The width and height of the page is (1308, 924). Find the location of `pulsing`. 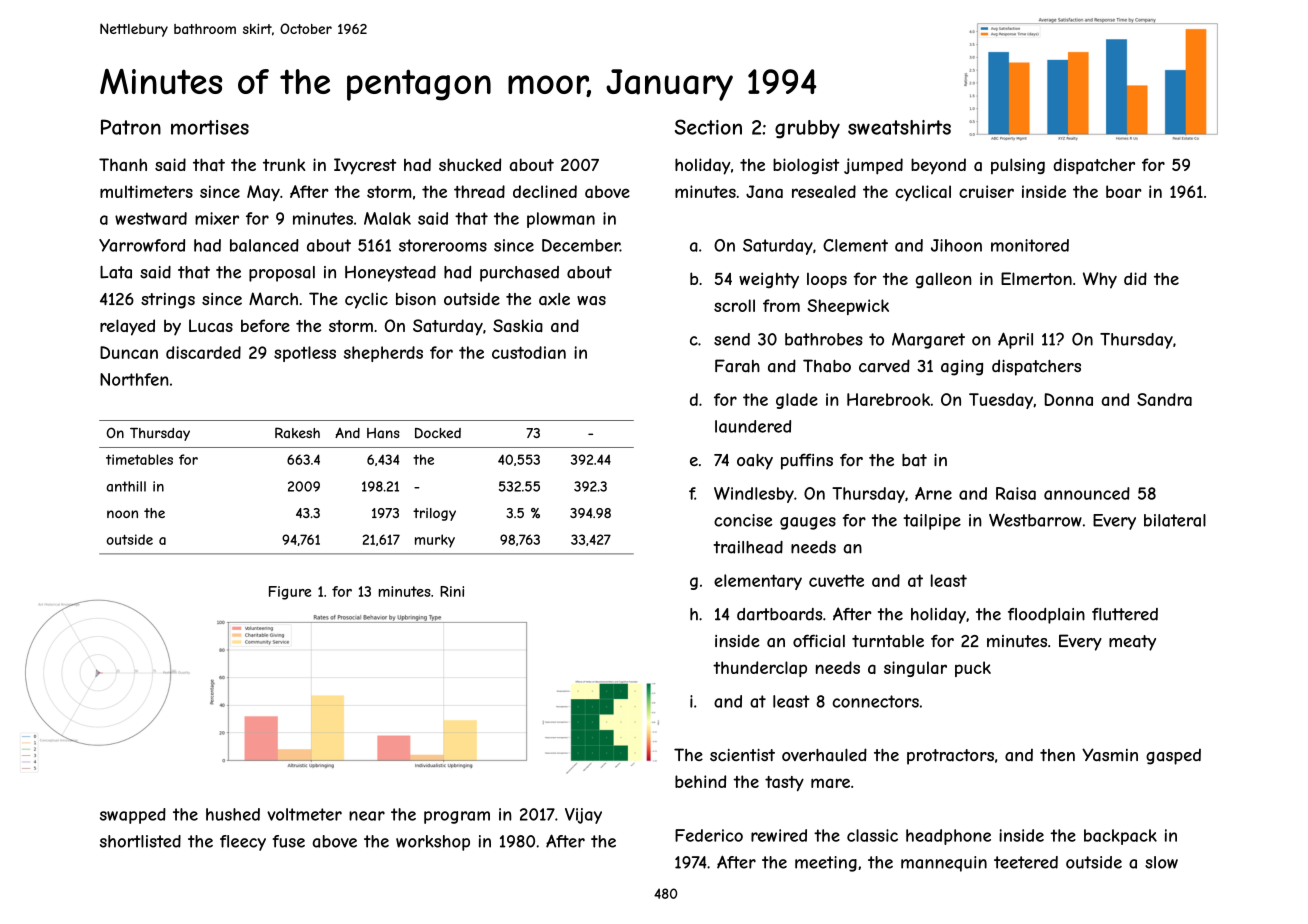

pulsing is located at coordinates (1018, 166).
